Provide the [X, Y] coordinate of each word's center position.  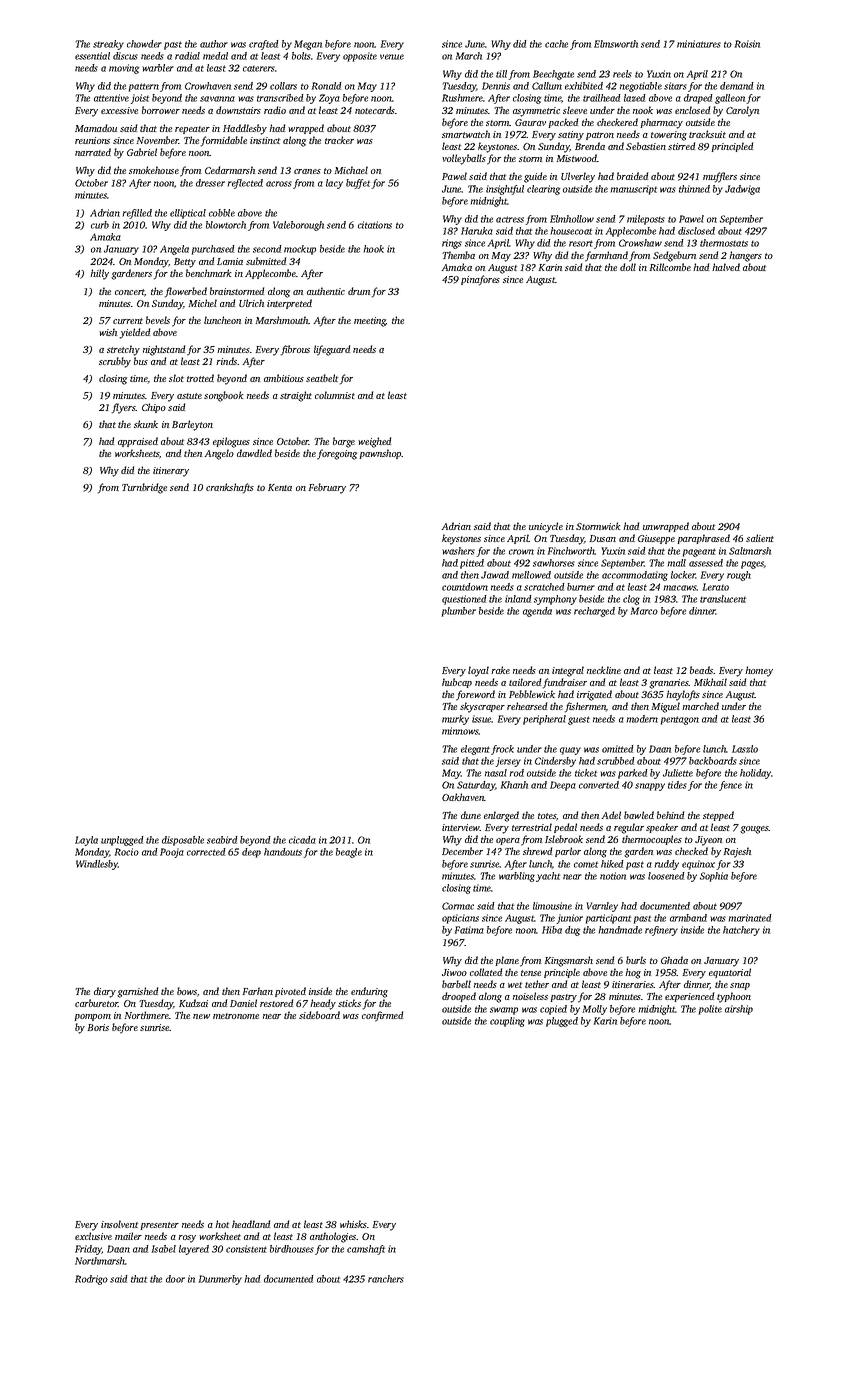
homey [759, 671]
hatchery [741, 931]
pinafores [480, 280]
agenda [537, 612]
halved [726, 267]
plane [507, 961]
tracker [339, 140]
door [175, 1279]
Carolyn [742, 111]
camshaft [366, 1250]
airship [739, 1010]
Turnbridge [144, 488]
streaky [108, 45]
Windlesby [97, 865]
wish [108, 332]
